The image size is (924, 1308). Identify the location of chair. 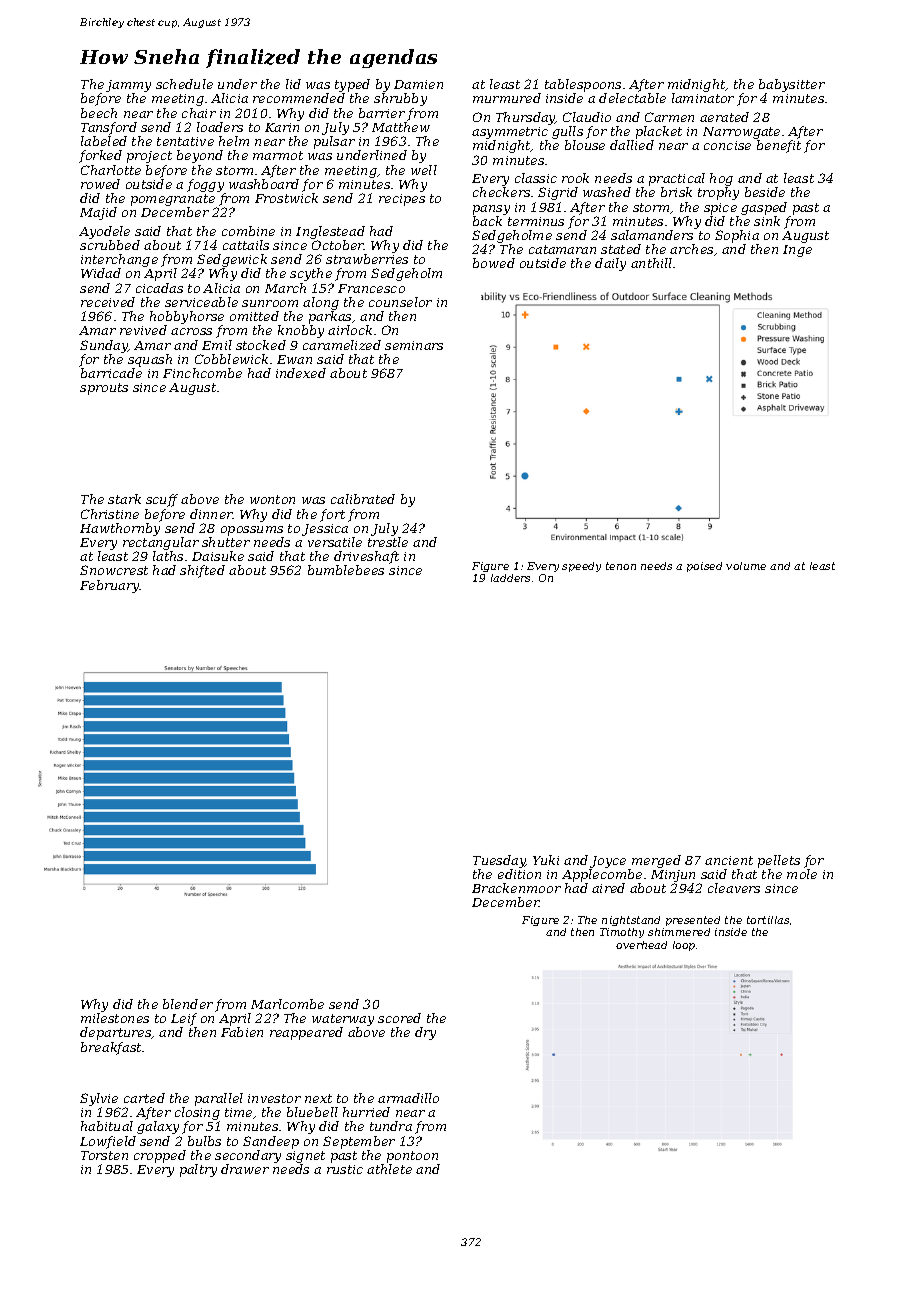
(199, 113).
